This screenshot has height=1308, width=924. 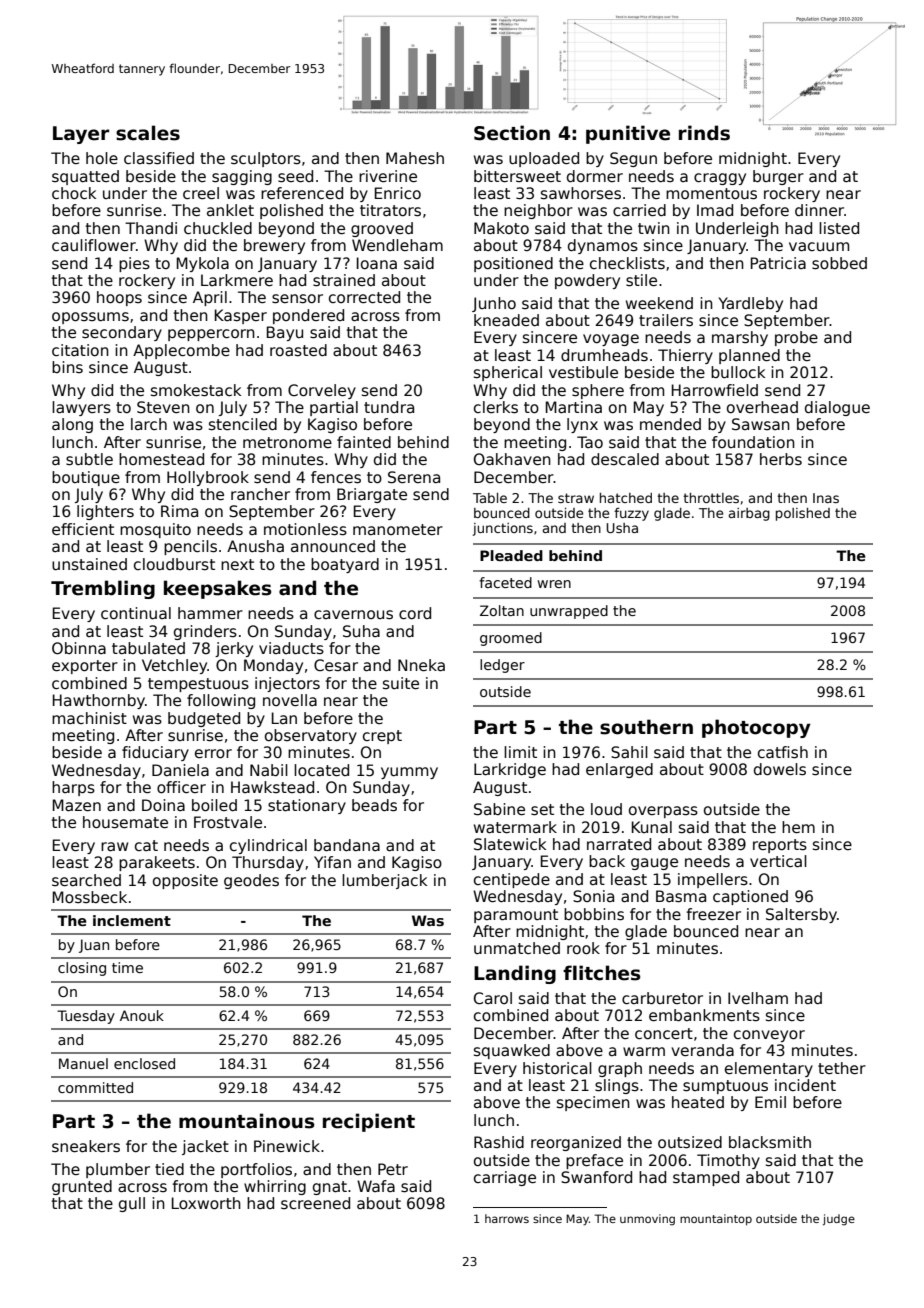 What do you see at coordinates (826, 498) in the screenshot?
I see `Inas` at bounding box center [826, 498].
